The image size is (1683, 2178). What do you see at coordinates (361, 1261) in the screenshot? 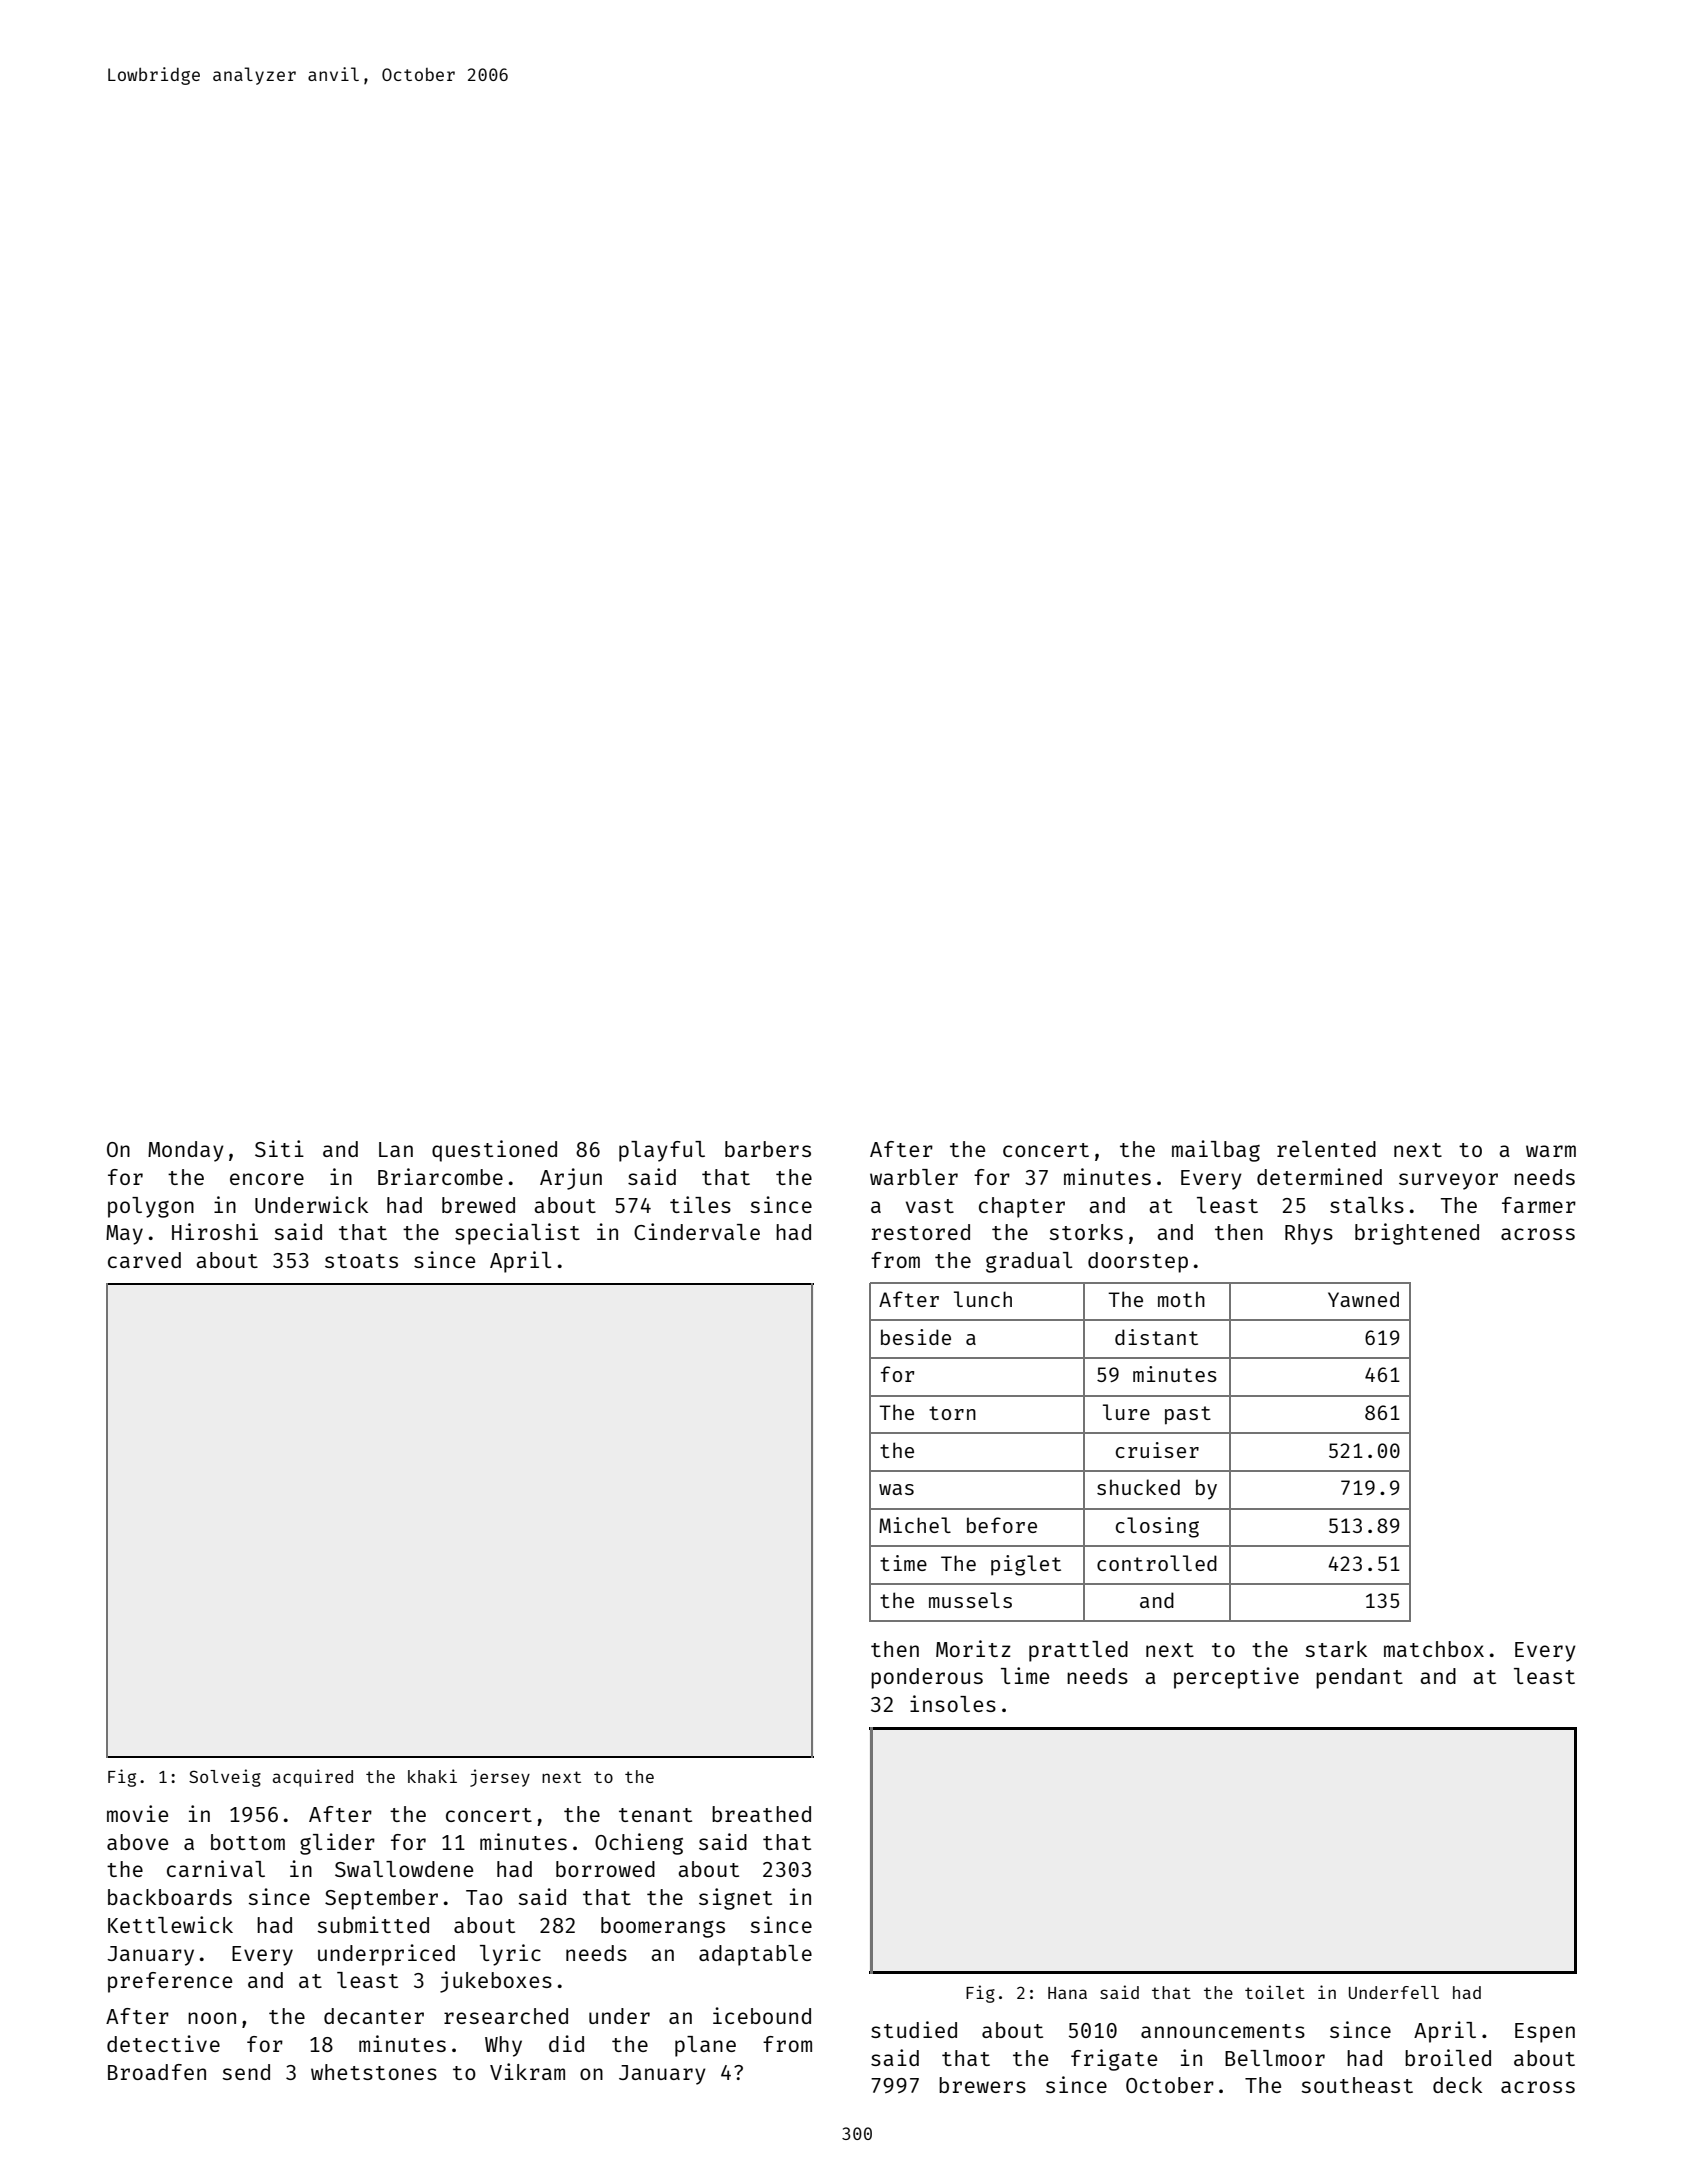
I see `stoats` at bounding box center [361, 1261].
